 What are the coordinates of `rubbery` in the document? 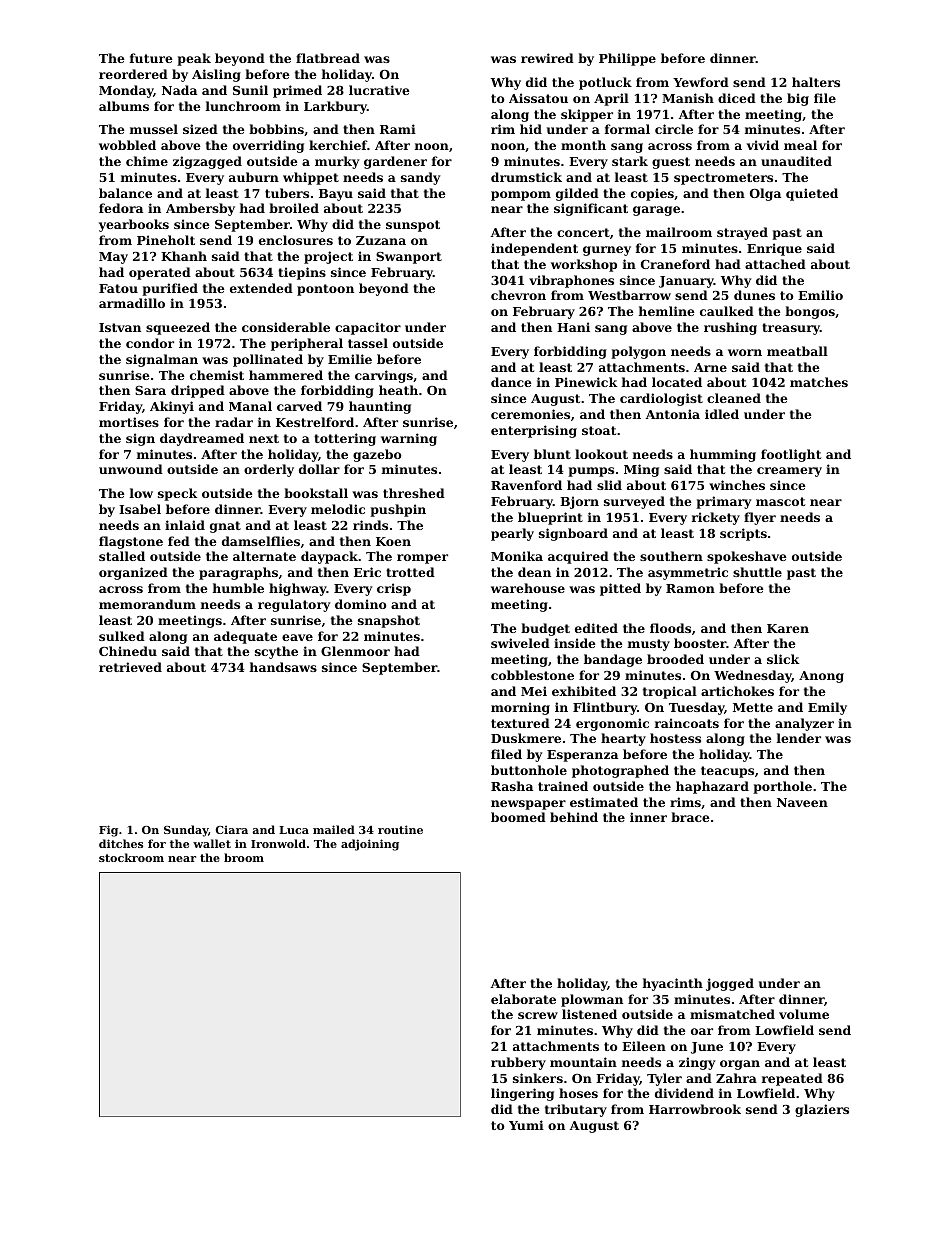 It's located at (518, 1063).
